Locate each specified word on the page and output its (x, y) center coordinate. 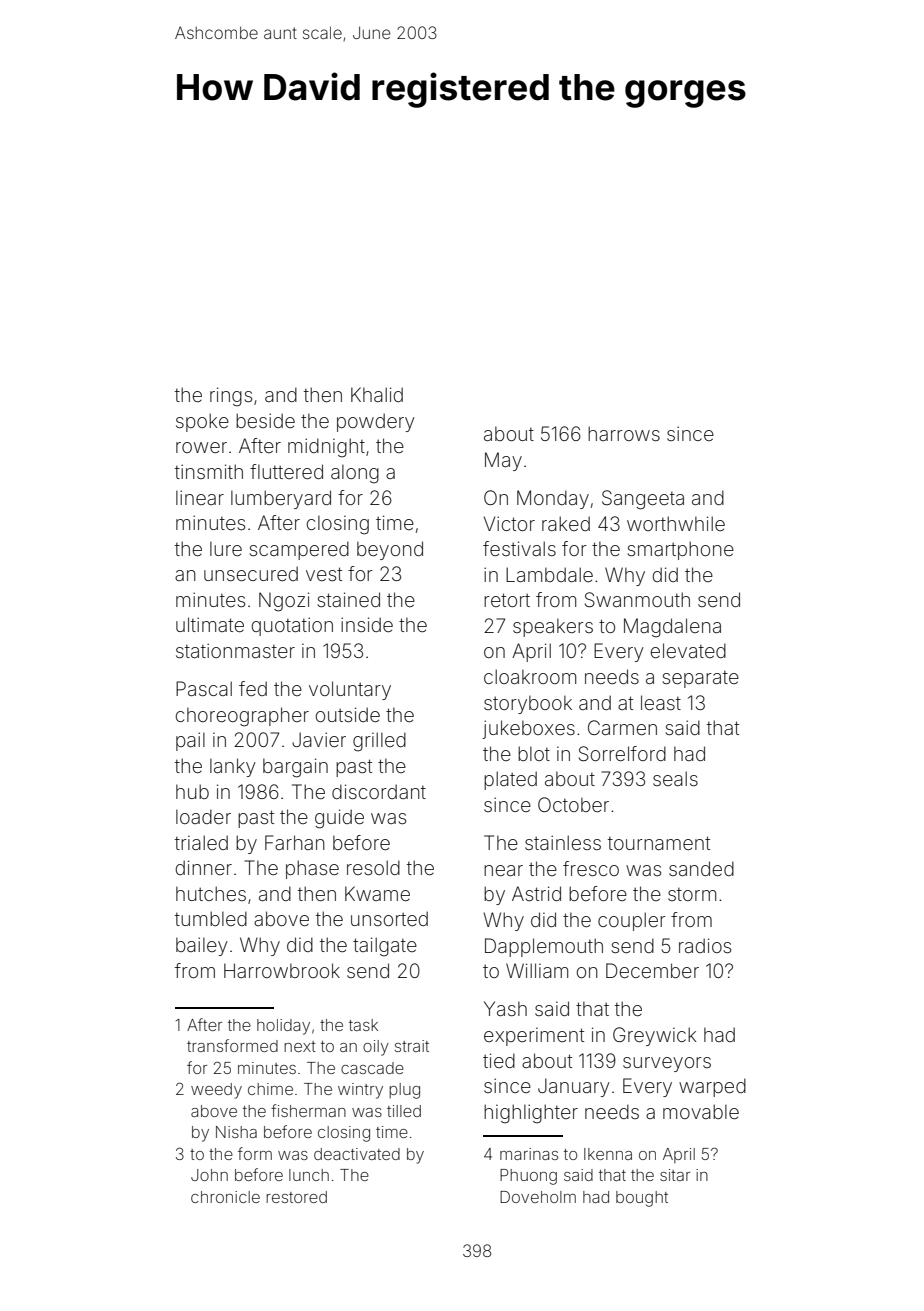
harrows (624, 433)
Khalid (377, 394)
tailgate (385, 947)
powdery (376, 422)
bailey (202, 946)
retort (507, 600)
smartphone (680, 550)
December (652, 970)
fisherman (308, 1110)
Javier (319, 739)
